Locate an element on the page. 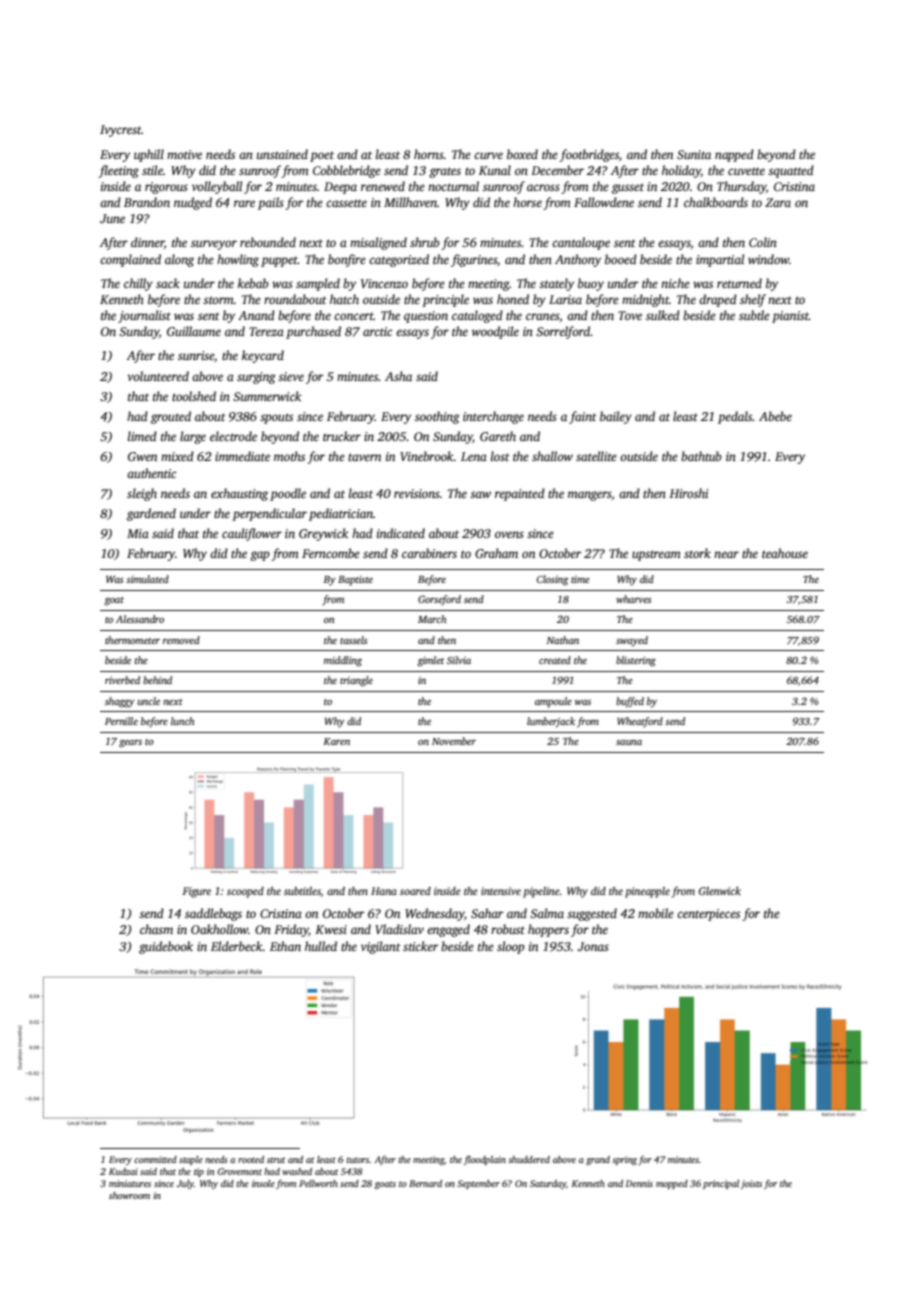 This page has width=924, height=1308. Kudzai is located at coordinates (123, 1171).
